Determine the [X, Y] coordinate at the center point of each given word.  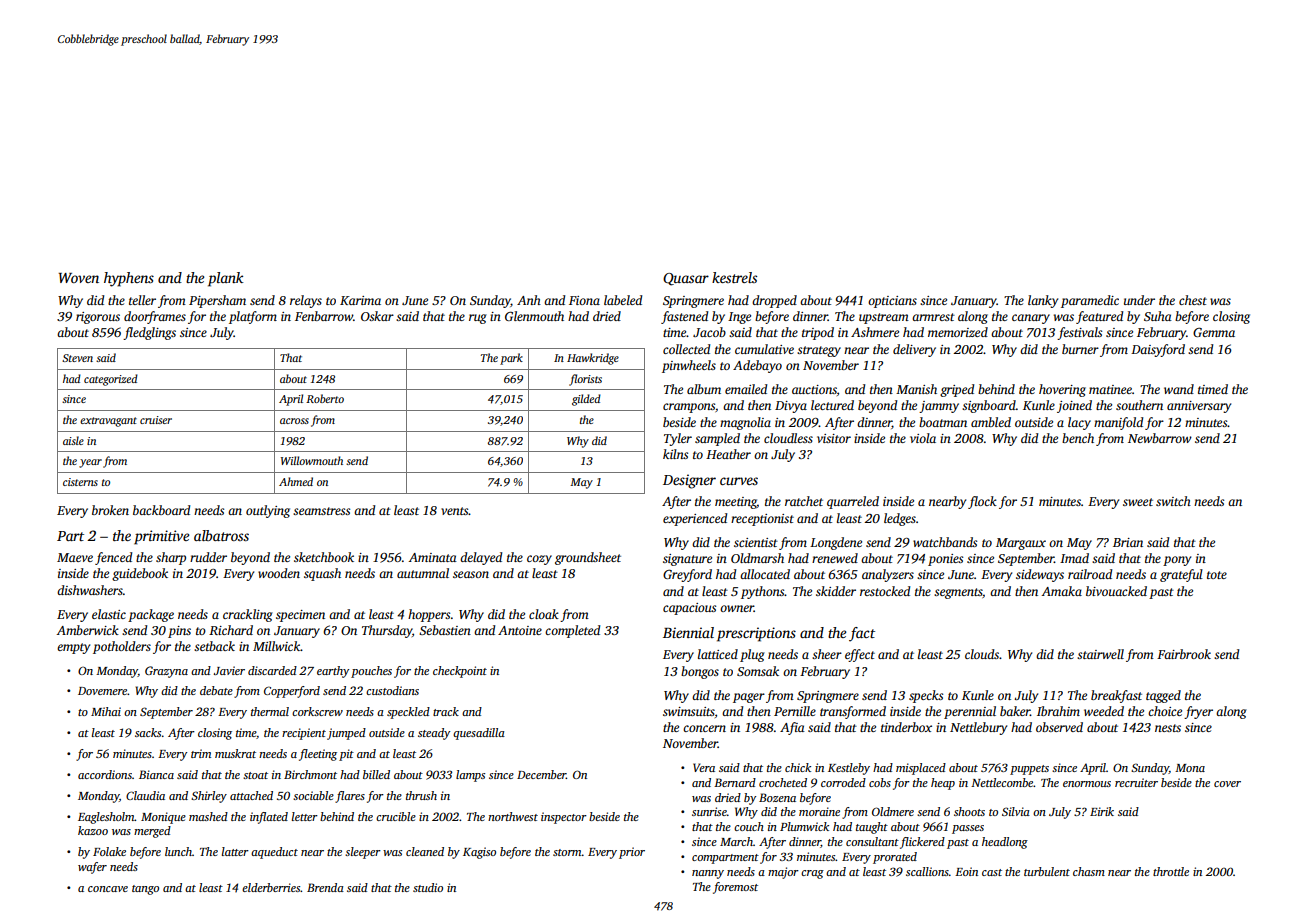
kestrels [734, 277]
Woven [79, 278]
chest [1193, 300]
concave [108, 889]
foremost [735, 888]
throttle [1171, 871]
